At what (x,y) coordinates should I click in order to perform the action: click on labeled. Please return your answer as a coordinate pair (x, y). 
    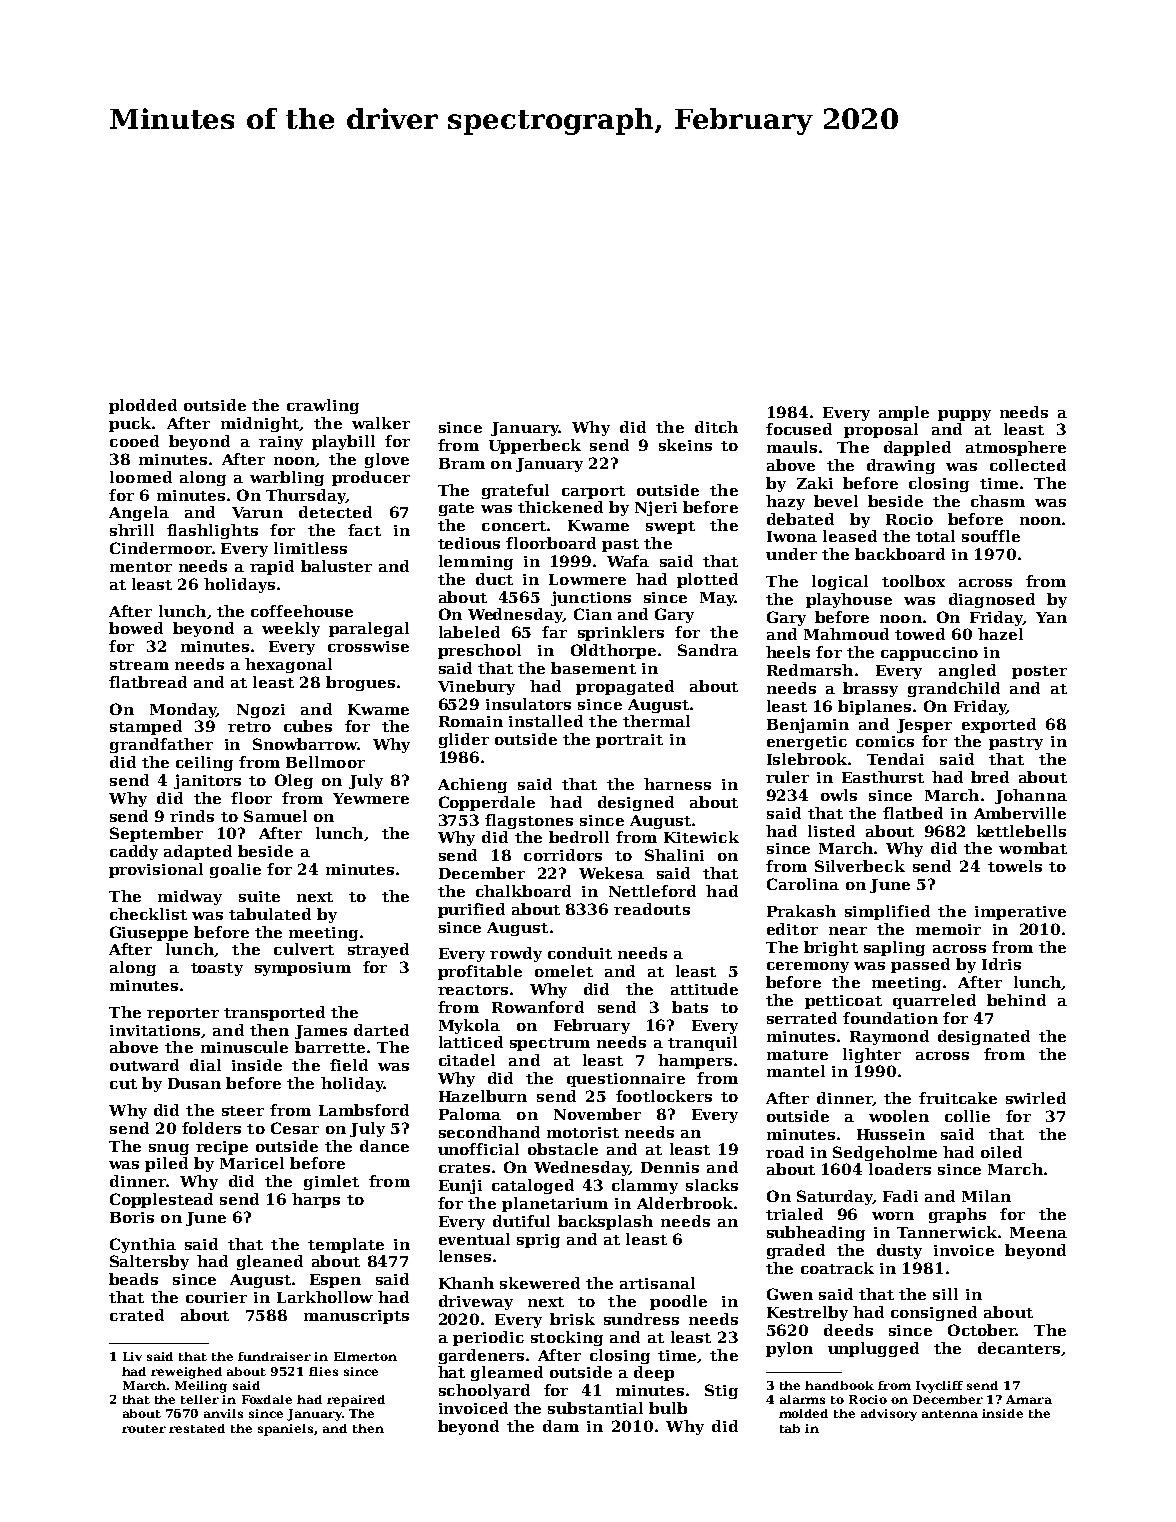
    Looking at the image, I should click on (469, 632).
